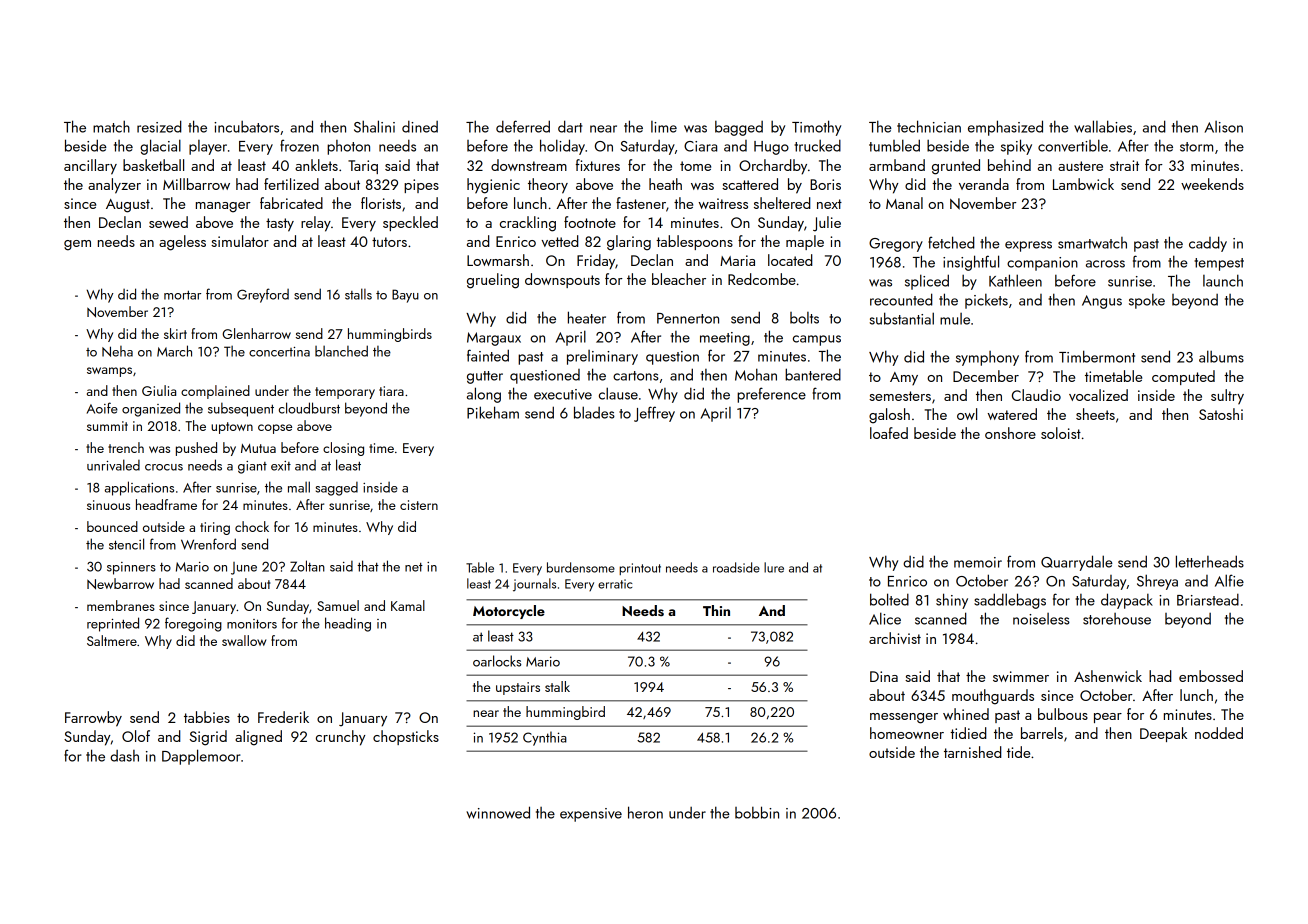  What do you see at coordinates (246, 127) in the screenshot?
I see `incubators` at bounding box center [246, 127].
